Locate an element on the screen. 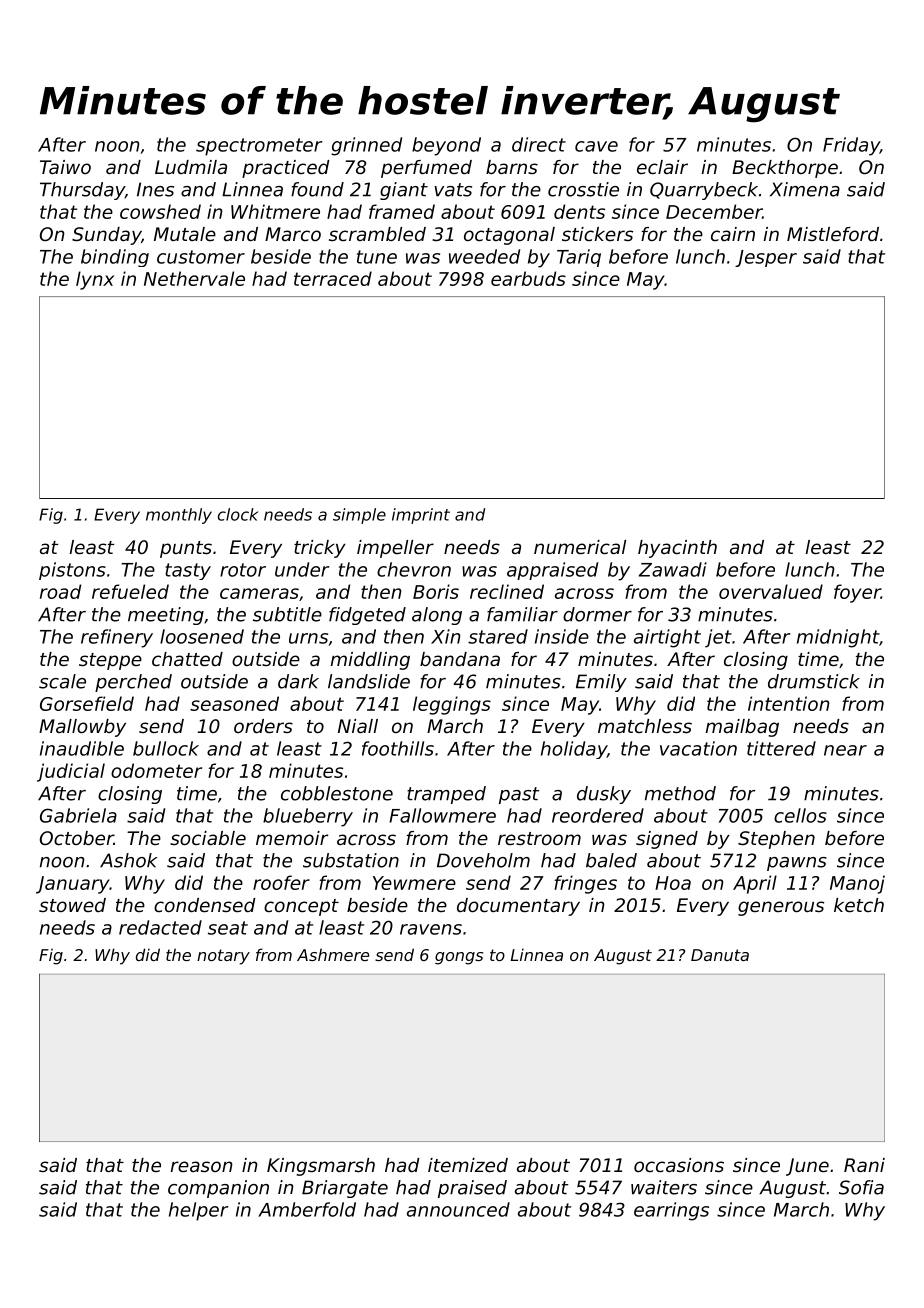 This screenshot has width=924, height=1308. reason is located at coordinates (202, 1166).
